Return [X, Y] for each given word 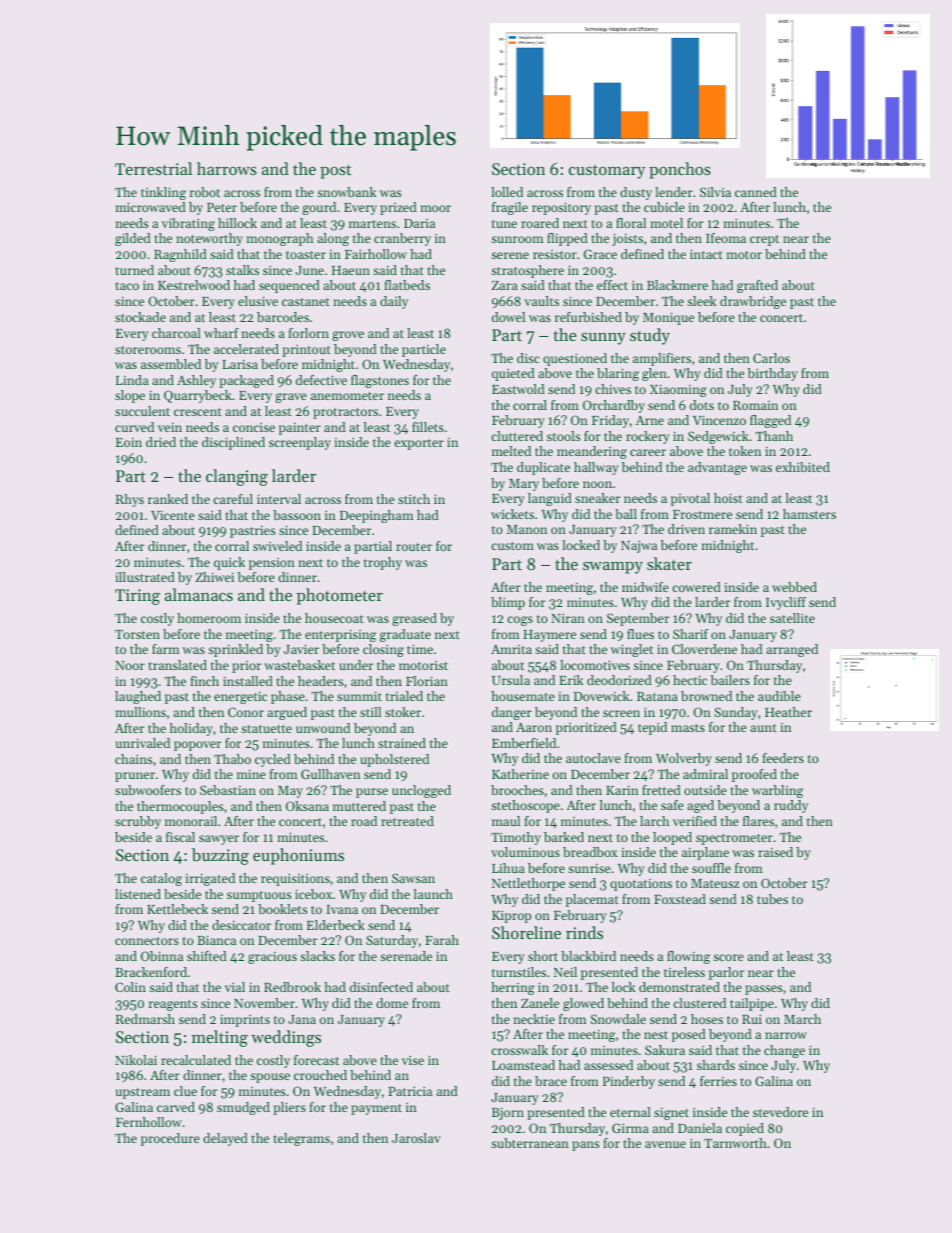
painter [300, 429]
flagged [770, 421]
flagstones [380, 381]
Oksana [307, 806]
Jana [302, 1019]
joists [627, 239]
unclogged [421, 791]
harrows [227, 168]
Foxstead [680, 899]
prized [398, 208]
